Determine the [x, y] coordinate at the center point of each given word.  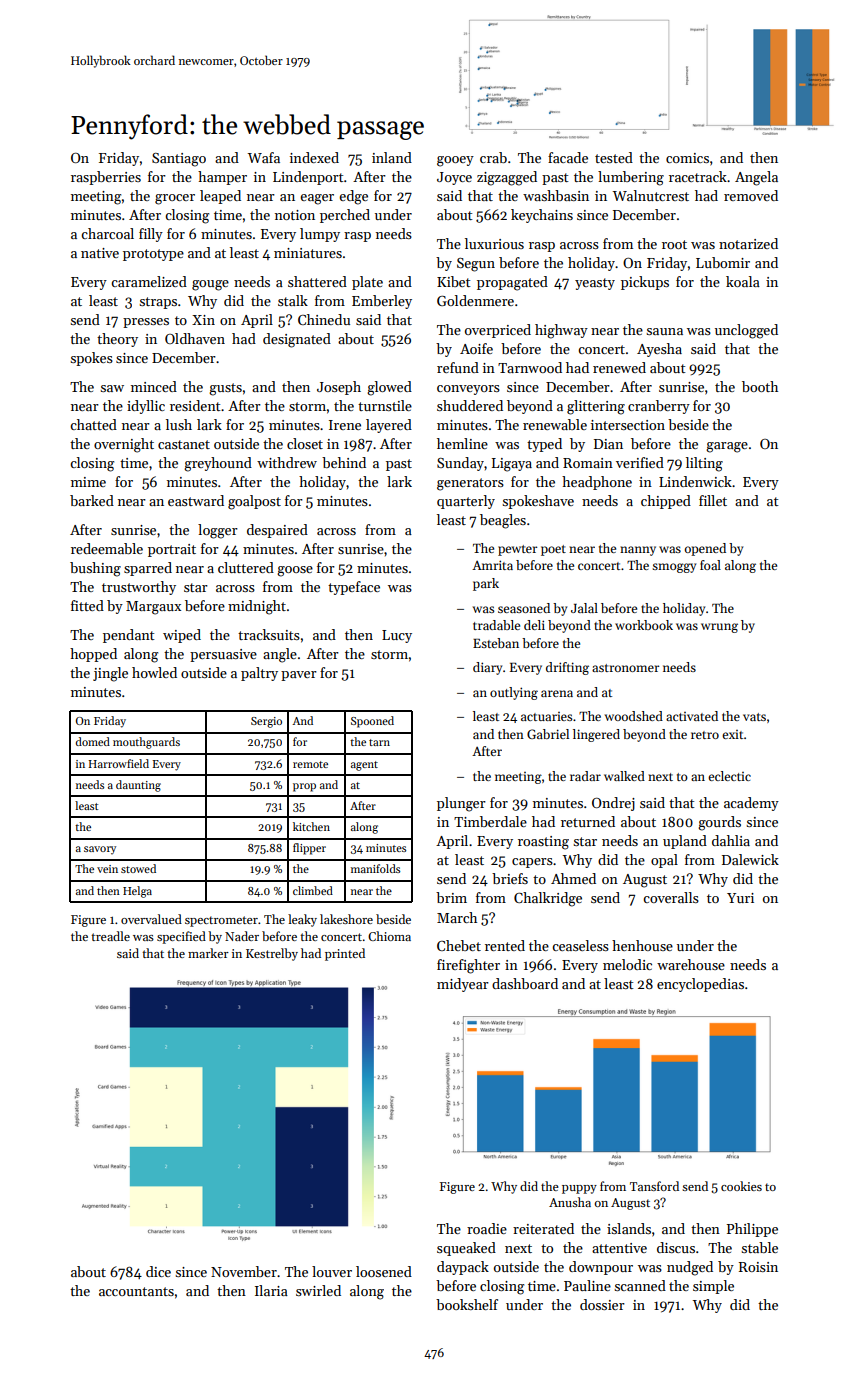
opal [664, 861]
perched [345, 216]
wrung [719, 628]
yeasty [595, 284]
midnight [257, 607]
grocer [175, 199]
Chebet [459, 945]
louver [332, 1271]
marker [208, 953]
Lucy [397, 636]
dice [158, 1271]
